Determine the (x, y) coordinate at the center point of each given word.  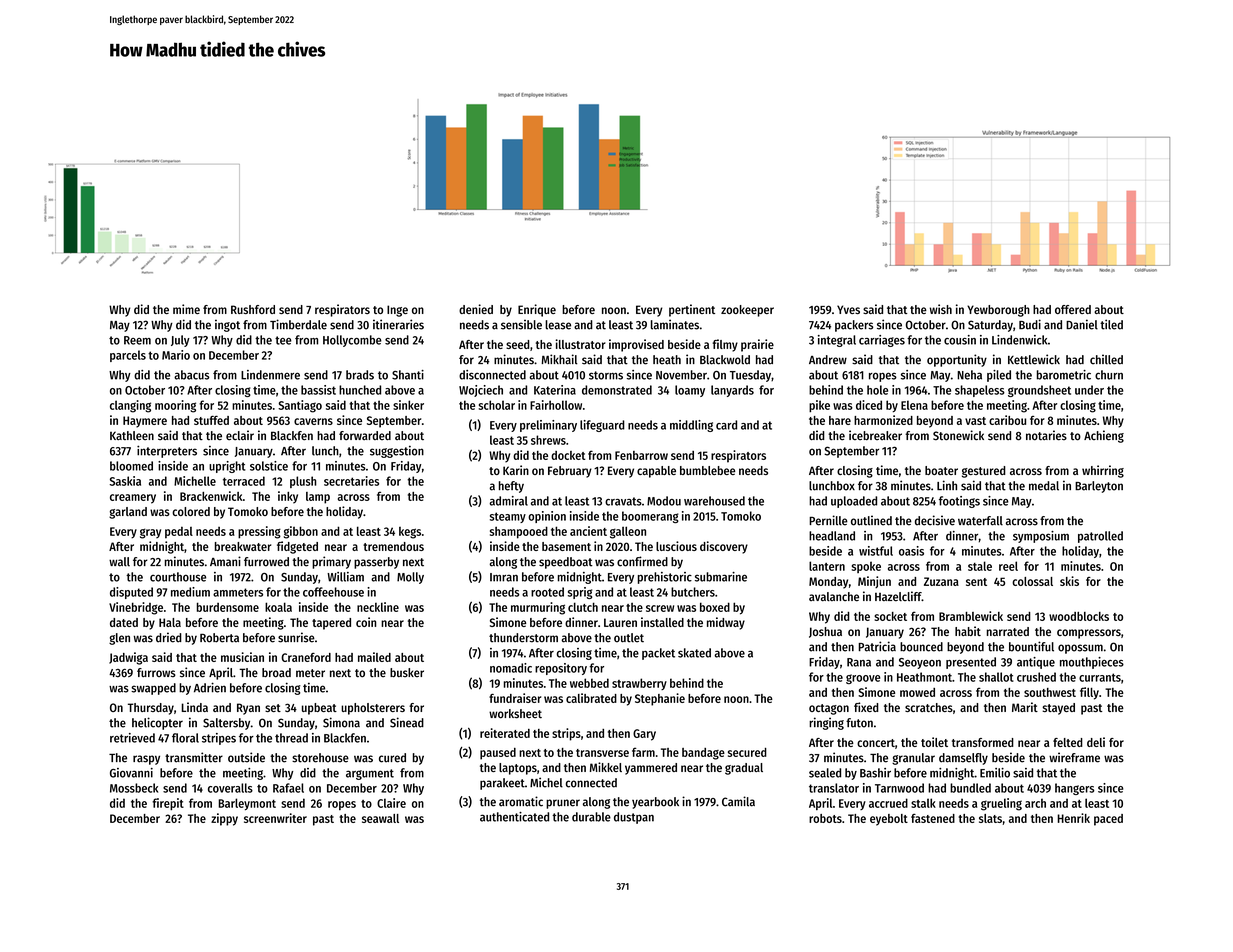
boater (941, 470)
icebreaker (875, 435)
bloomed (131, 466)
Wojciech (481, 391)
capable (656, 472)
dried (169, 637)
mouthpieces (1092, 663)
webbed (589, 683)
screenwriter (275, 818)
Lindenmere (270, 375)
